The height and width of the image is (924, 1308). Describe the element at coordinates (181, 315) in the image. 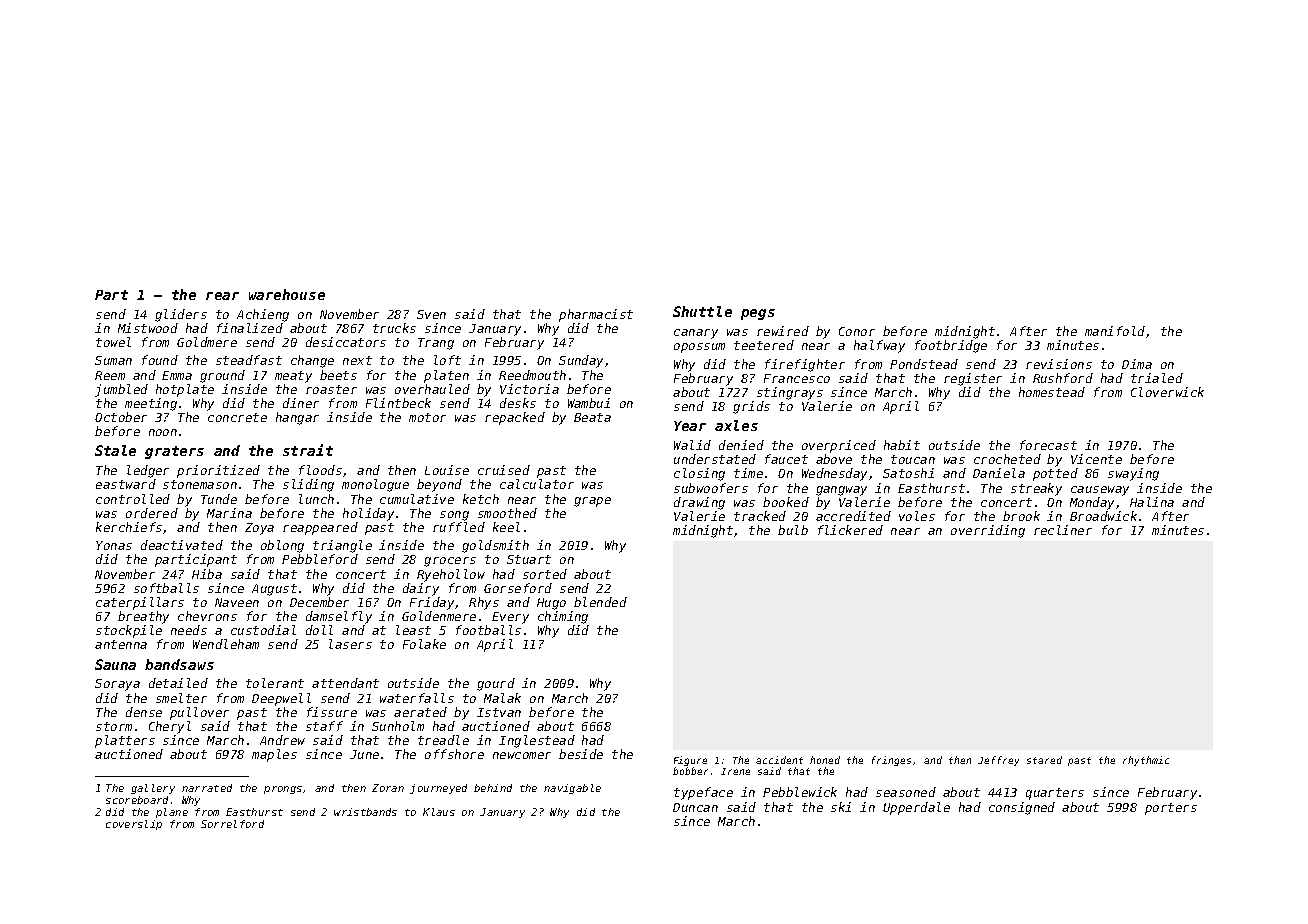

I see `gliders` at that location.
